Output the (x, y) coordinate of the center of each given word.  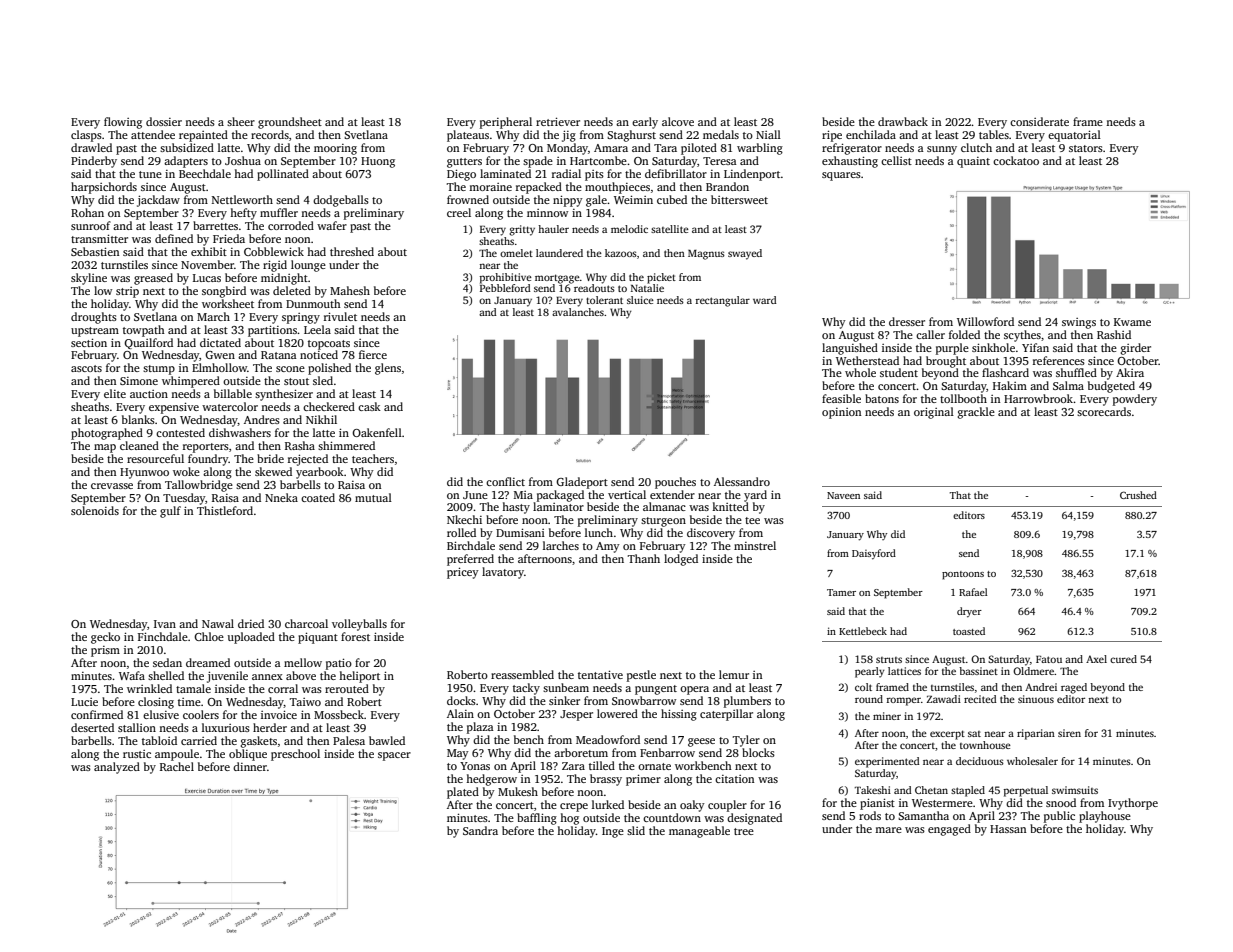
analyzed (117, 768)
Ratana (279, 355)
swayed (745, 254)
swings (1079, 323)
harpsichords (104, 188)
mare (888, 830)
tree (744, 831)
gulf (170, 512)
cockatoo (1016, 160)
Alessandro (742, 481)
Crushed (1138, 495)
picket (661, 278)
